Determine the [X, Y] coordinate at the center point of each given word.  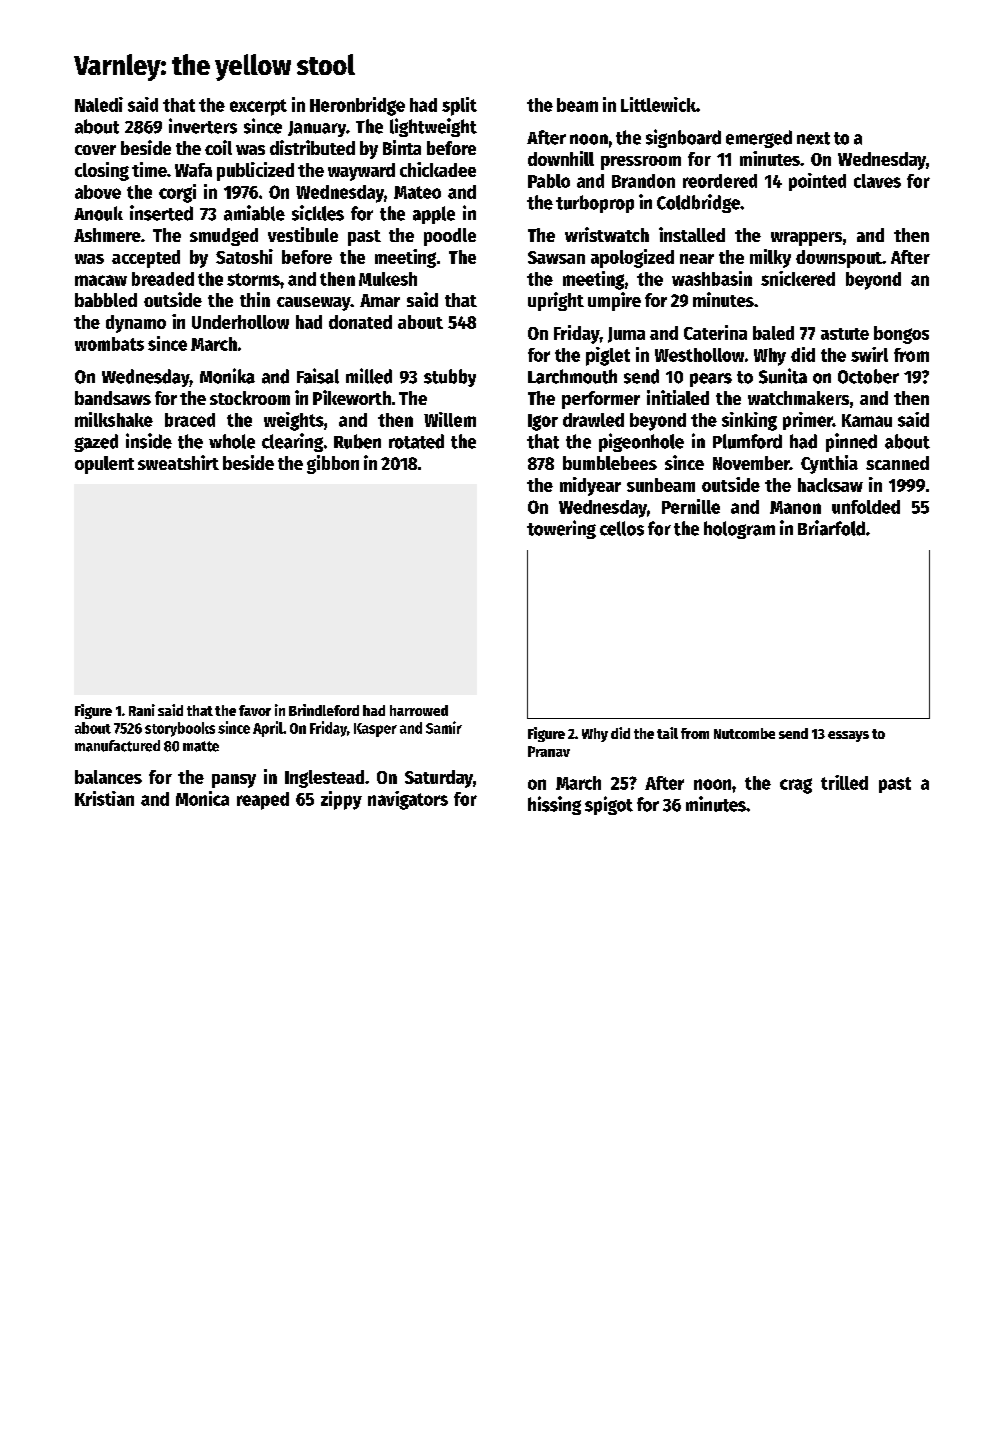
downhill [561, 158]
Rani [142, 710]
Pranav [549, 751]
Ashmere [107, 235]
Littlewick [658, 104]
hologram [739, 530]
